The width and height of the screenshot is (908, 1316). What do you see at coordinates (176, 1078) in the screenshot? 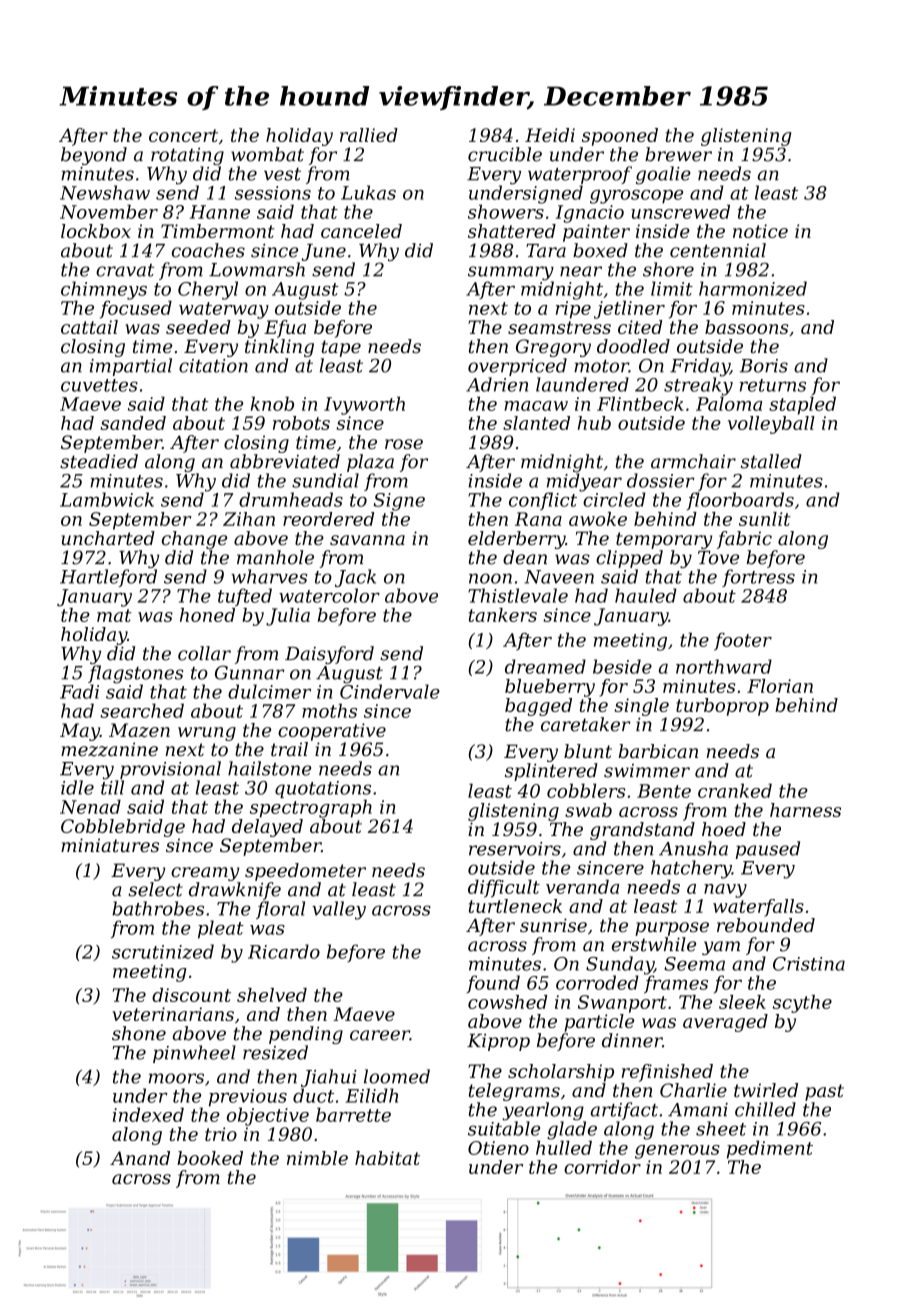
I see `moors` at bounding box center [176, 1078].
